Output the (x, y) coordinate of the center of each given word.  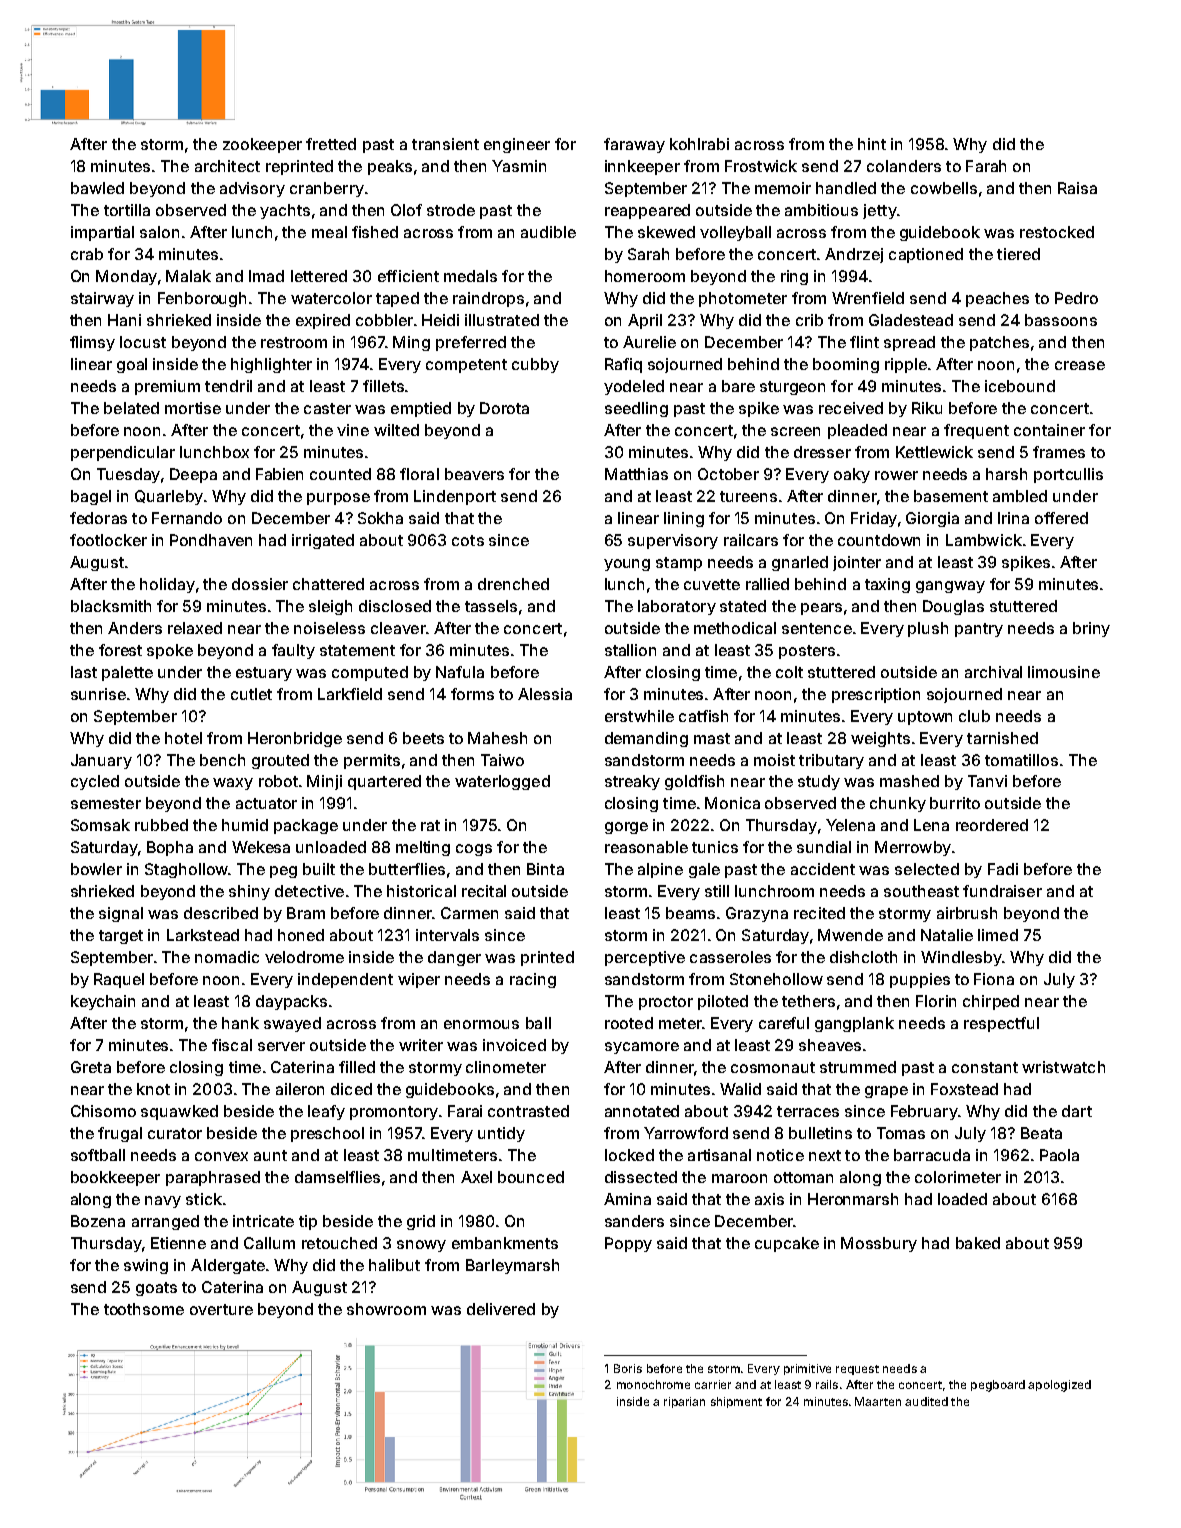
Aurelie (649, 342)
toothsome (144, 1309)
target (121, 937)
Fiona (994, 979)
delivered (501, 1309)
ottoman (803, 1177)
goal (132, 365)
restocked (1057, 232)
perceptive (645, 958)
